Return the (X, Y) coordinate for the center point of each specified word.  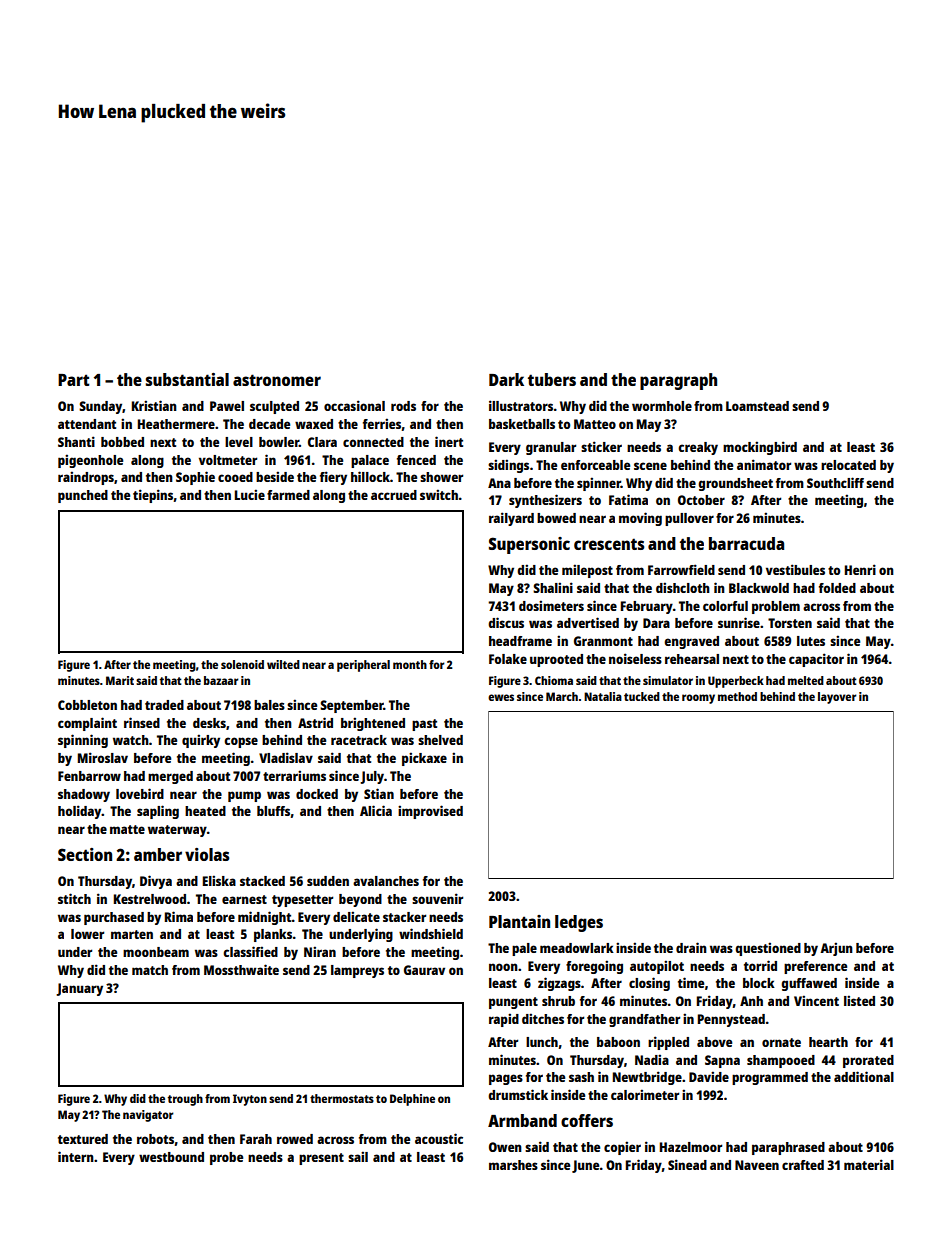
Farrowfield (681, 569)
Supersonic (529, 545)
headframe (520, 641)
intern (76, 1156)
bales (269, 705)
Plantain (519, 921)
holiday (80, 812)
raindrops (86, 478)
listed (859, 1000)
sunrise (739, 622)
